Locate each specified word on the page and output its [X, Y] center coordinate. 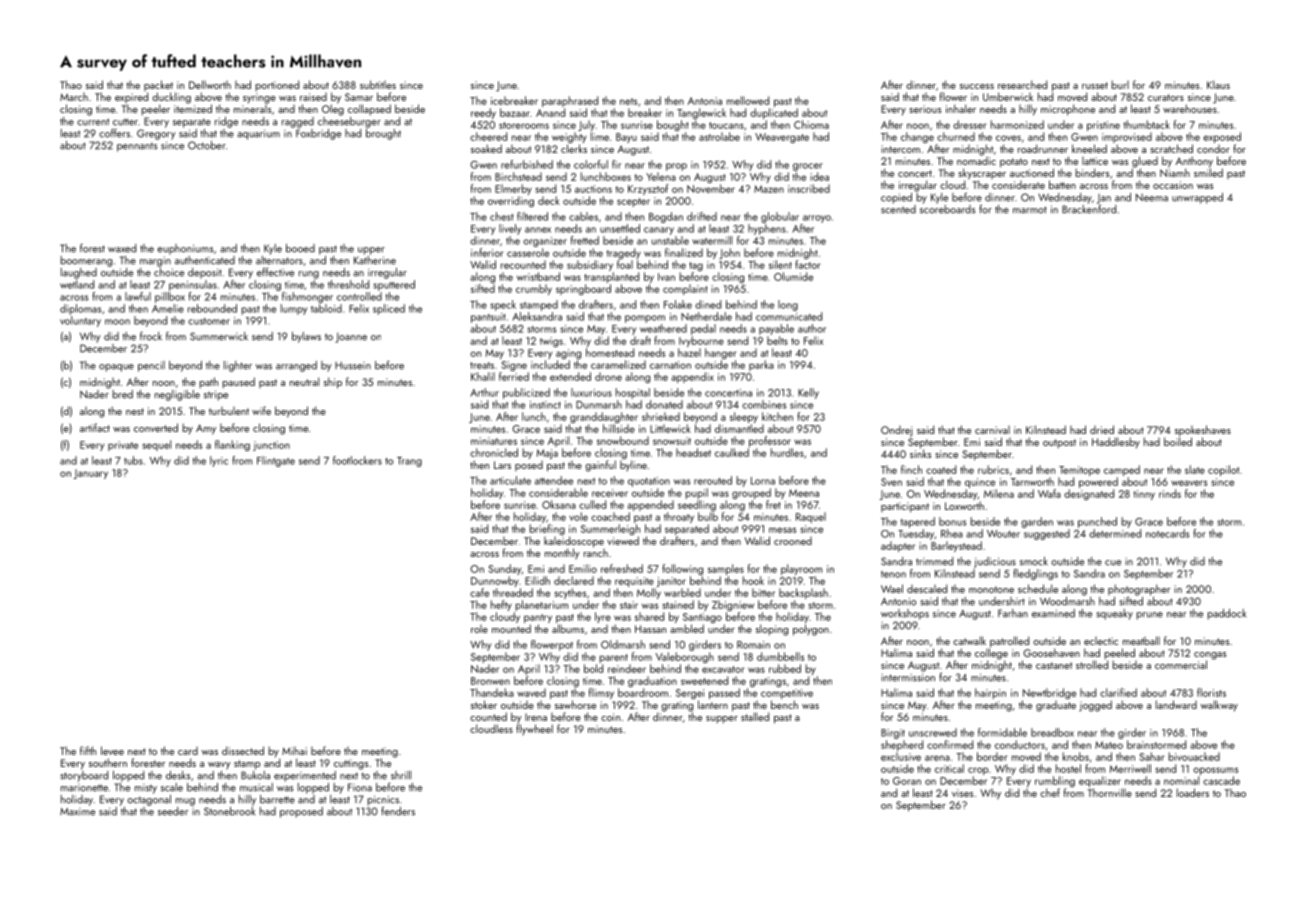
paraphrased [570, 101]
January [91, 474]
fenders [398, 811]
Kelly [808, 393]
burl [1120, 84]
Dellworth [210, 84]
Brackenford [1089, 209]
